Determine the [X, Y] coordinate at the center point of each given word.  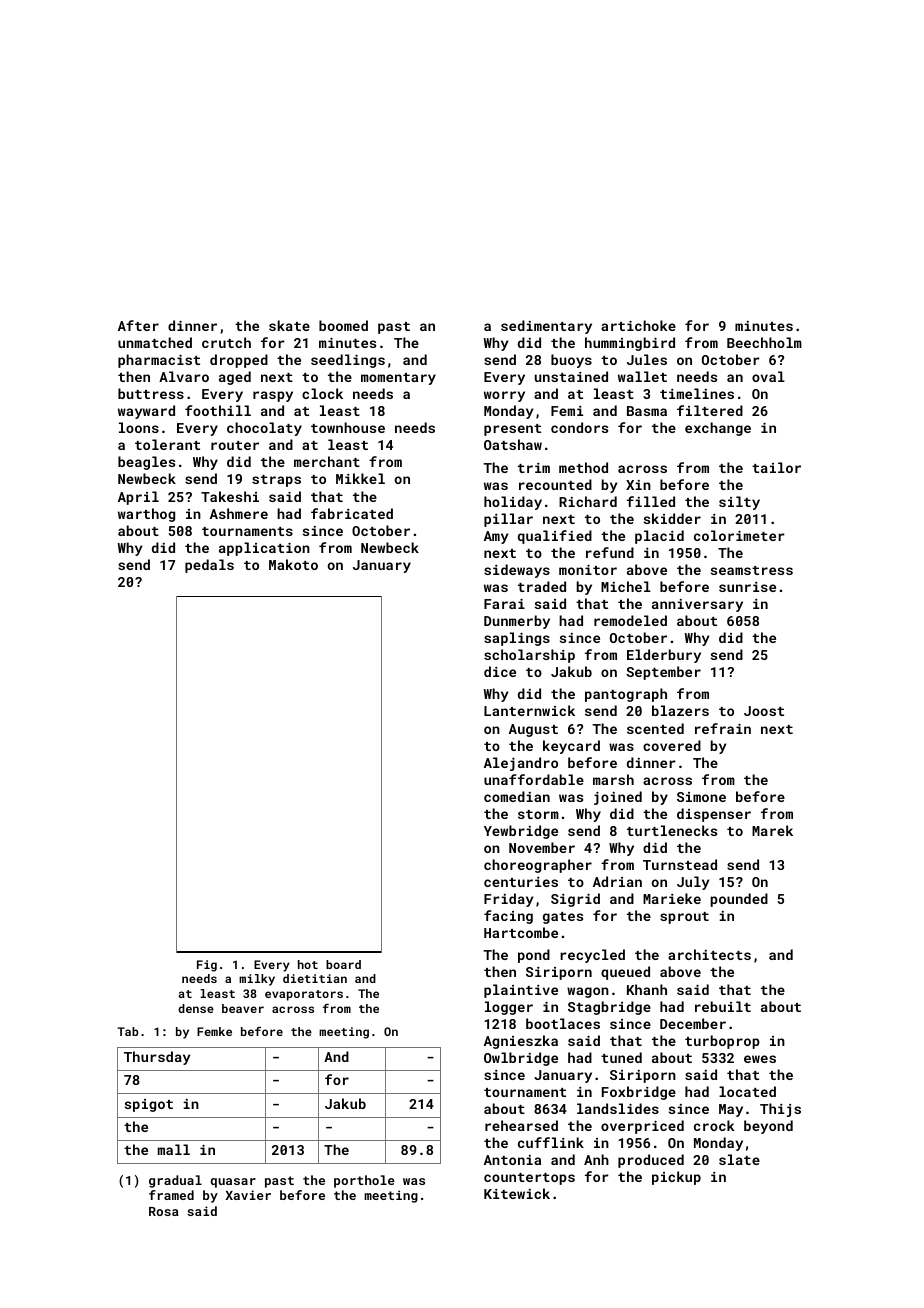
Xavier [248, 1195]
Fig [207, 966]
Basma [647, 411]
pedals [209, 566]
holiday [513, 503]
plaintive [521, 991]
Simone [701, 797]
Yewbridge [521, 832]
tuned [621, 1057]
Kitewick [517, 1193]
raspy [273, 396]
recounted [555, 484]
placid [659, 537]
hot [308, 964]
